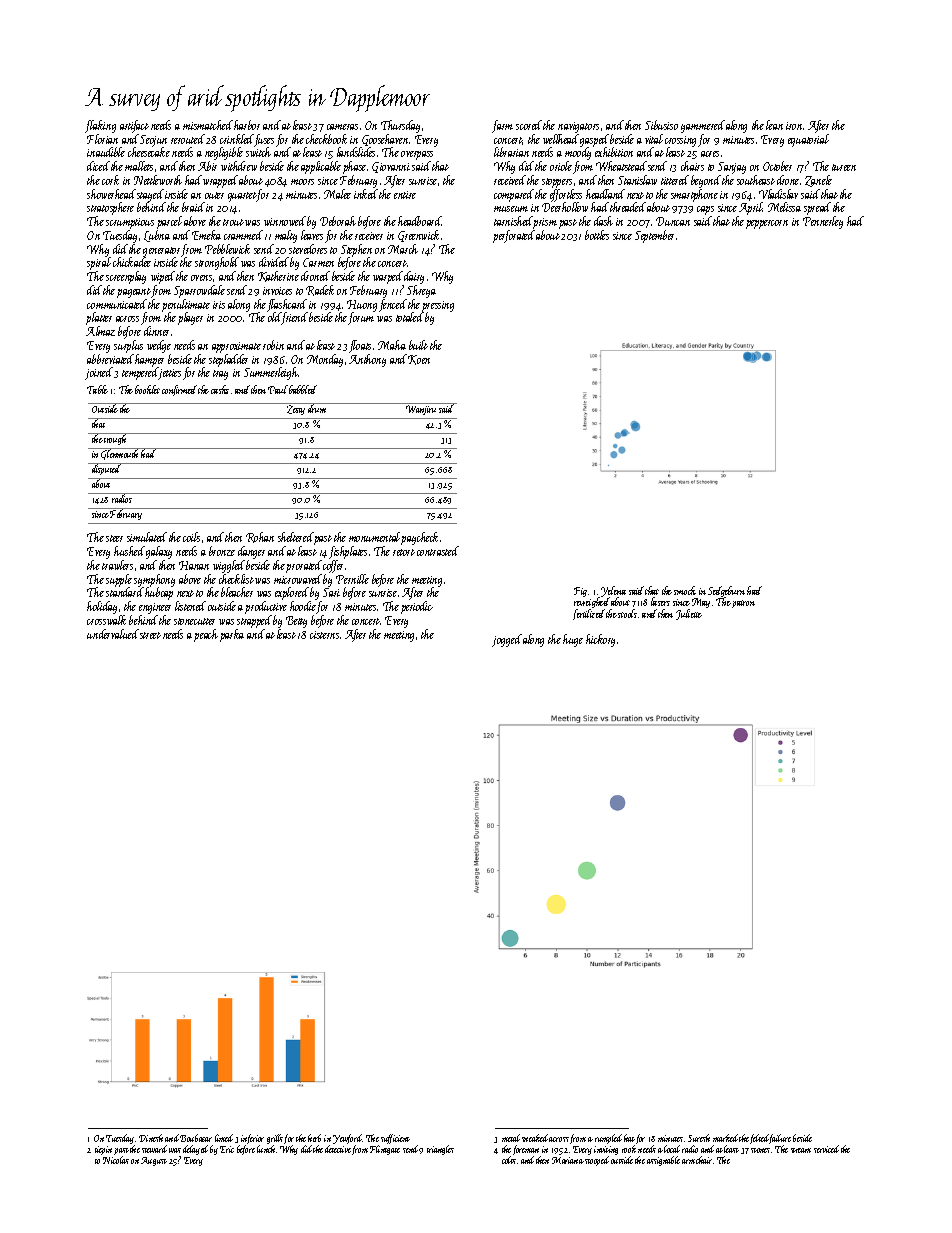 Image resolution: width=952 pixels, height=1233 pixels. Describe the element at coordinates (169, 222) in the screenshot. I see `parcel` at that location.
